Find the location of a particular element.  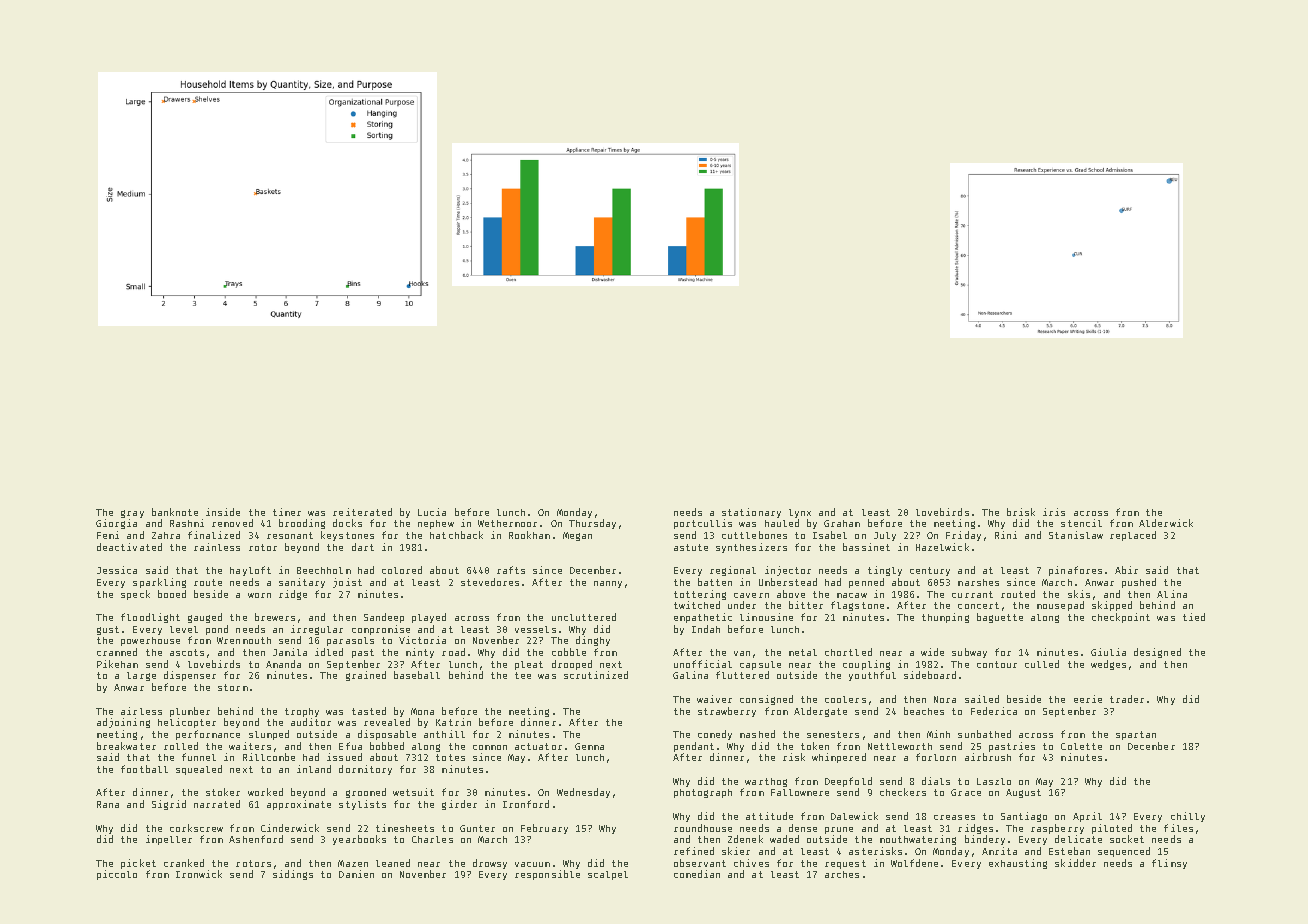

finalized is located at coordinates (214, 535).
